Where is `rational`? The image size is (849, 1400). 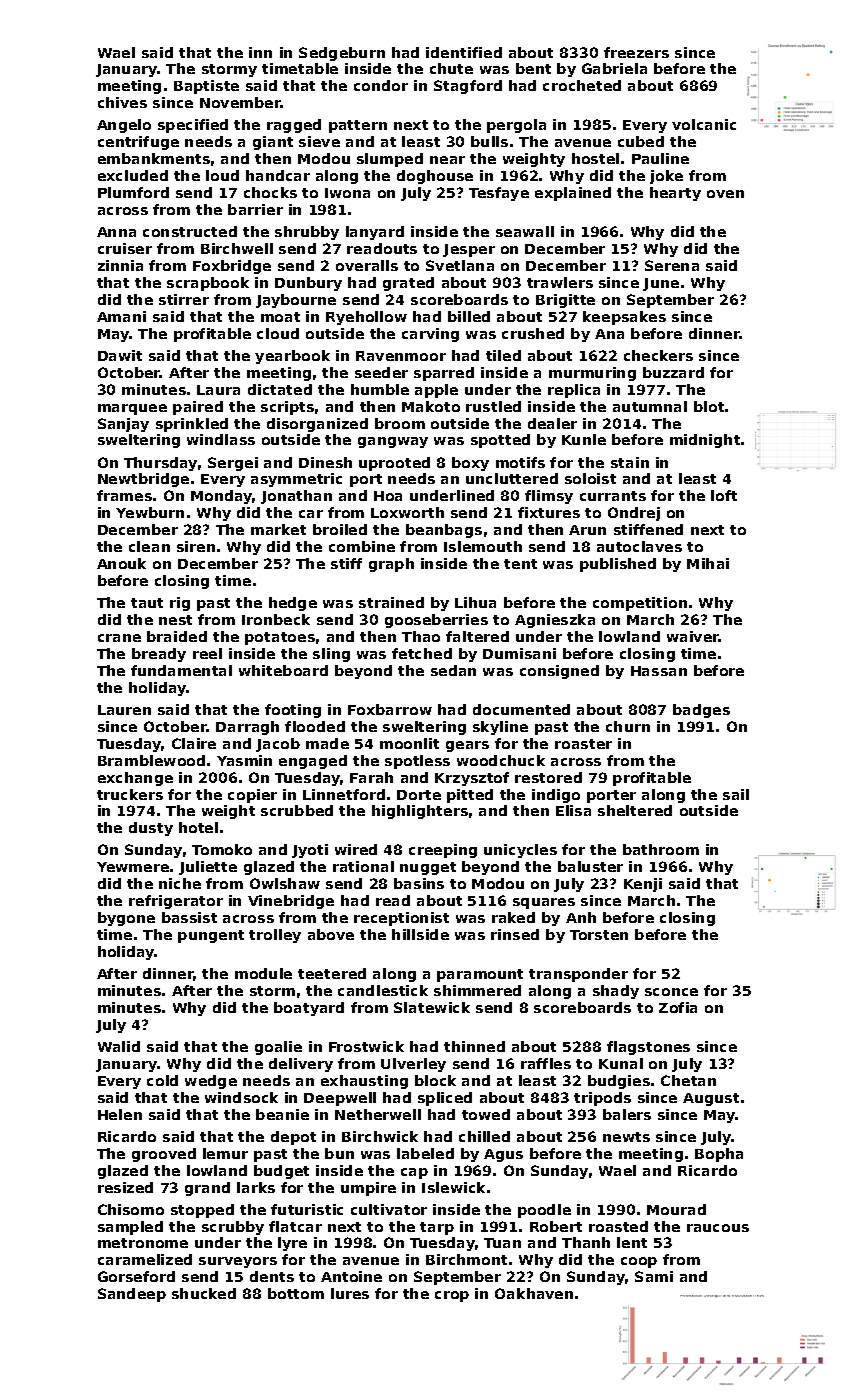
rational is located at coordinates (363, 866).
